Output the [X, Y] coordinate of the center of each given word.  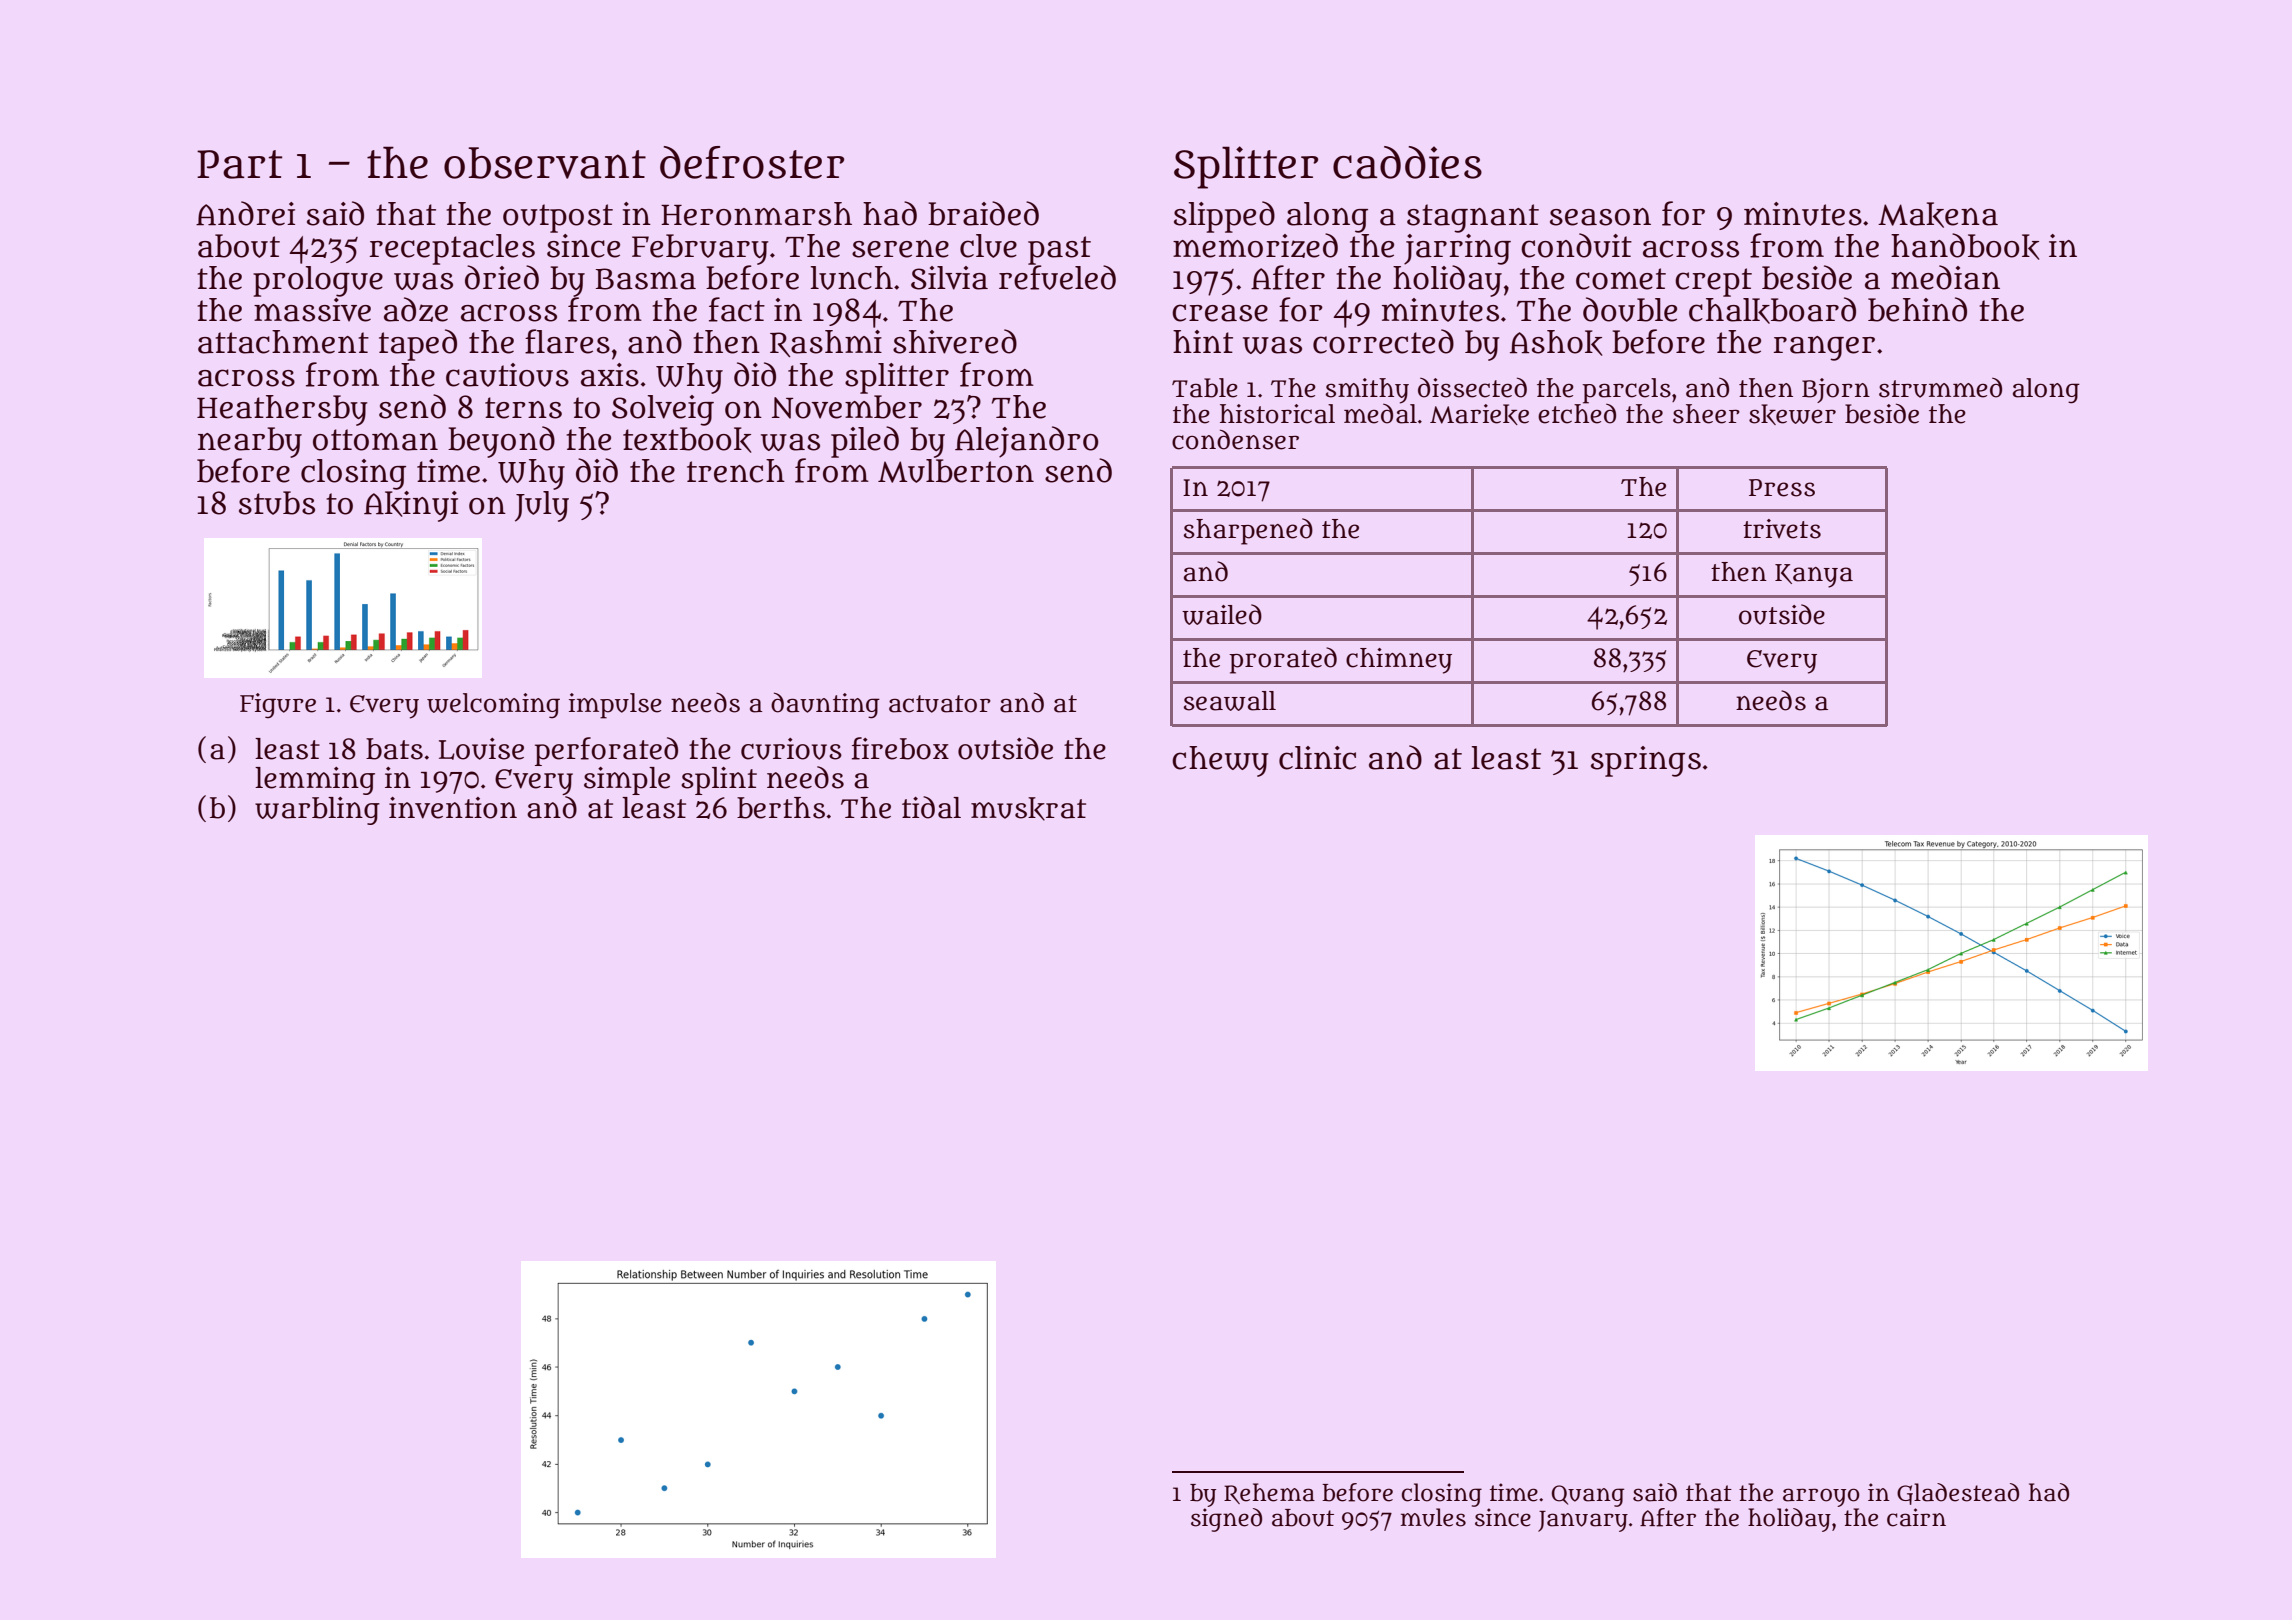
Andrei [245, 213]
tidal [931, 807]
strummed [1940, 387]
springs [1646, 761]
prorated [1283, 660]
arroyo [1821, 1497]
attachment [283, 342]
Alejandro [1027, 442]
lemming [315, 781]
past [1059, 250]
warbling [317, 811]
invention [453, 808]
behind [1917, 309]
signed [1226, 1520]
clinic [1317, 758]
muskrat [1028, 809]
